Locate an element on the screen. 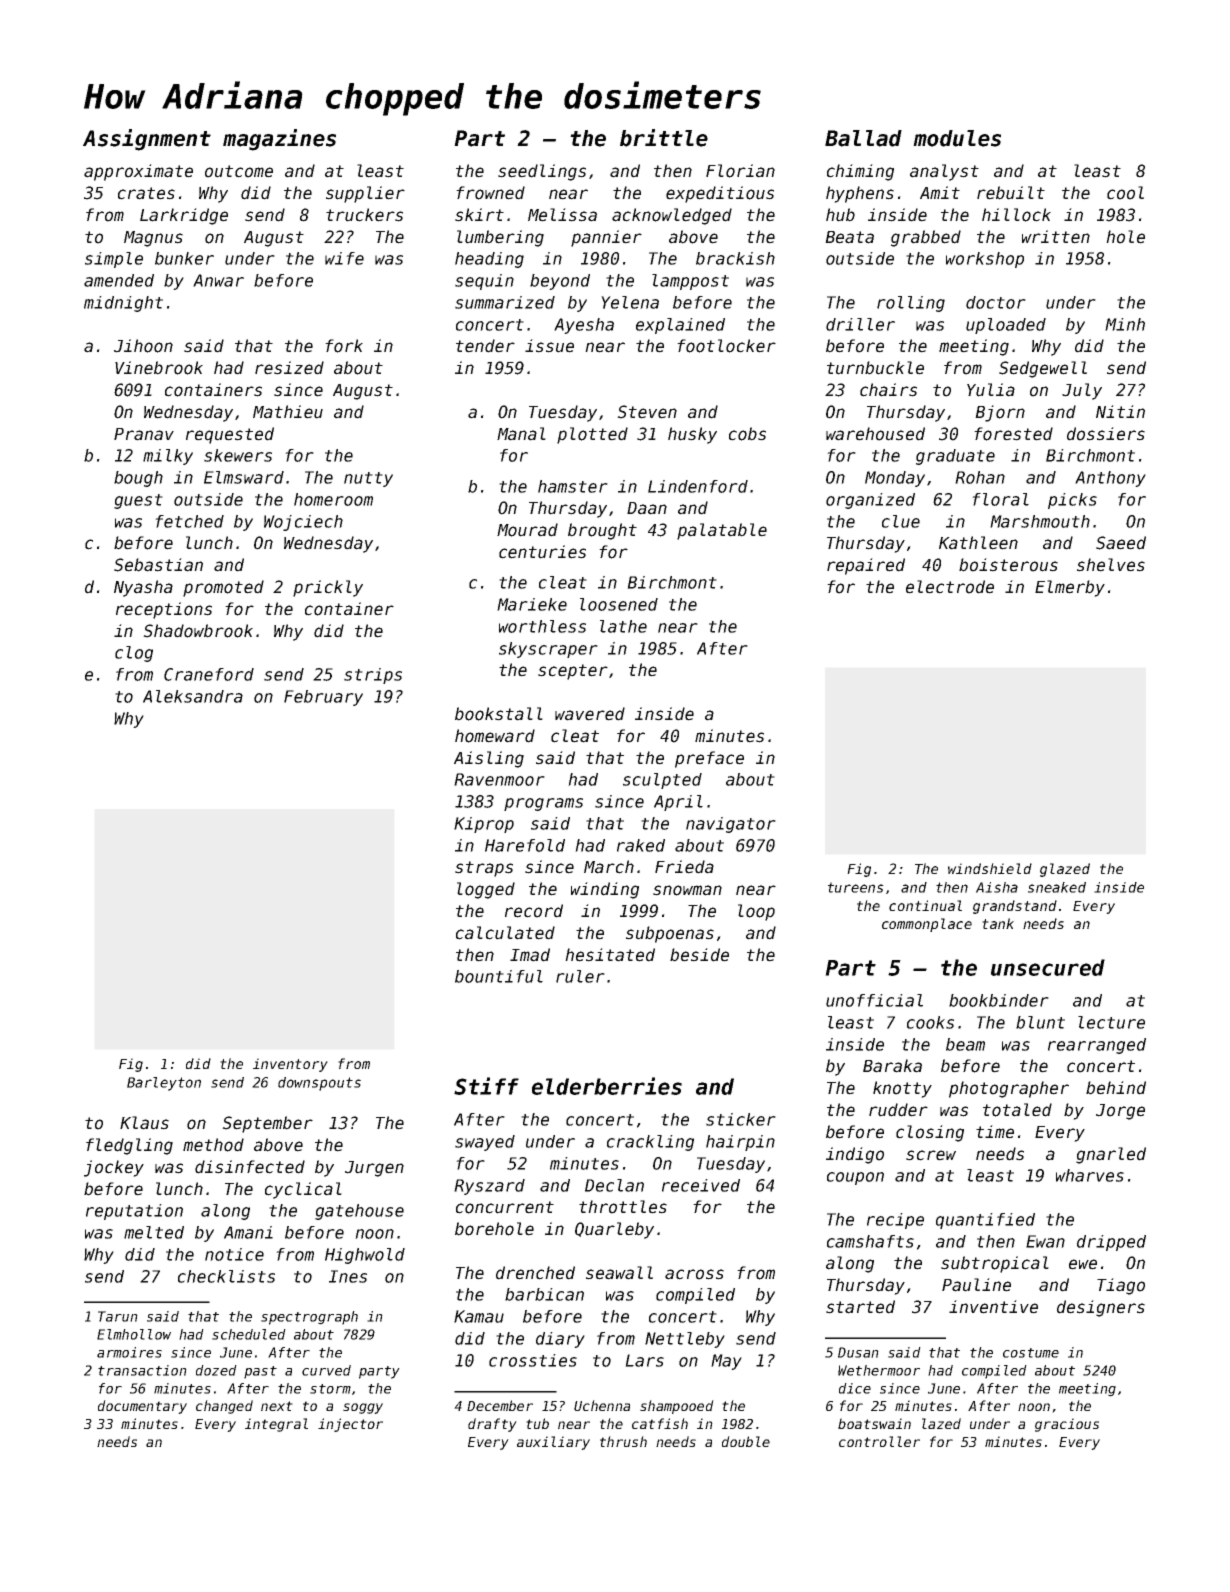  Pranav is located at coordinates (144, 434).
